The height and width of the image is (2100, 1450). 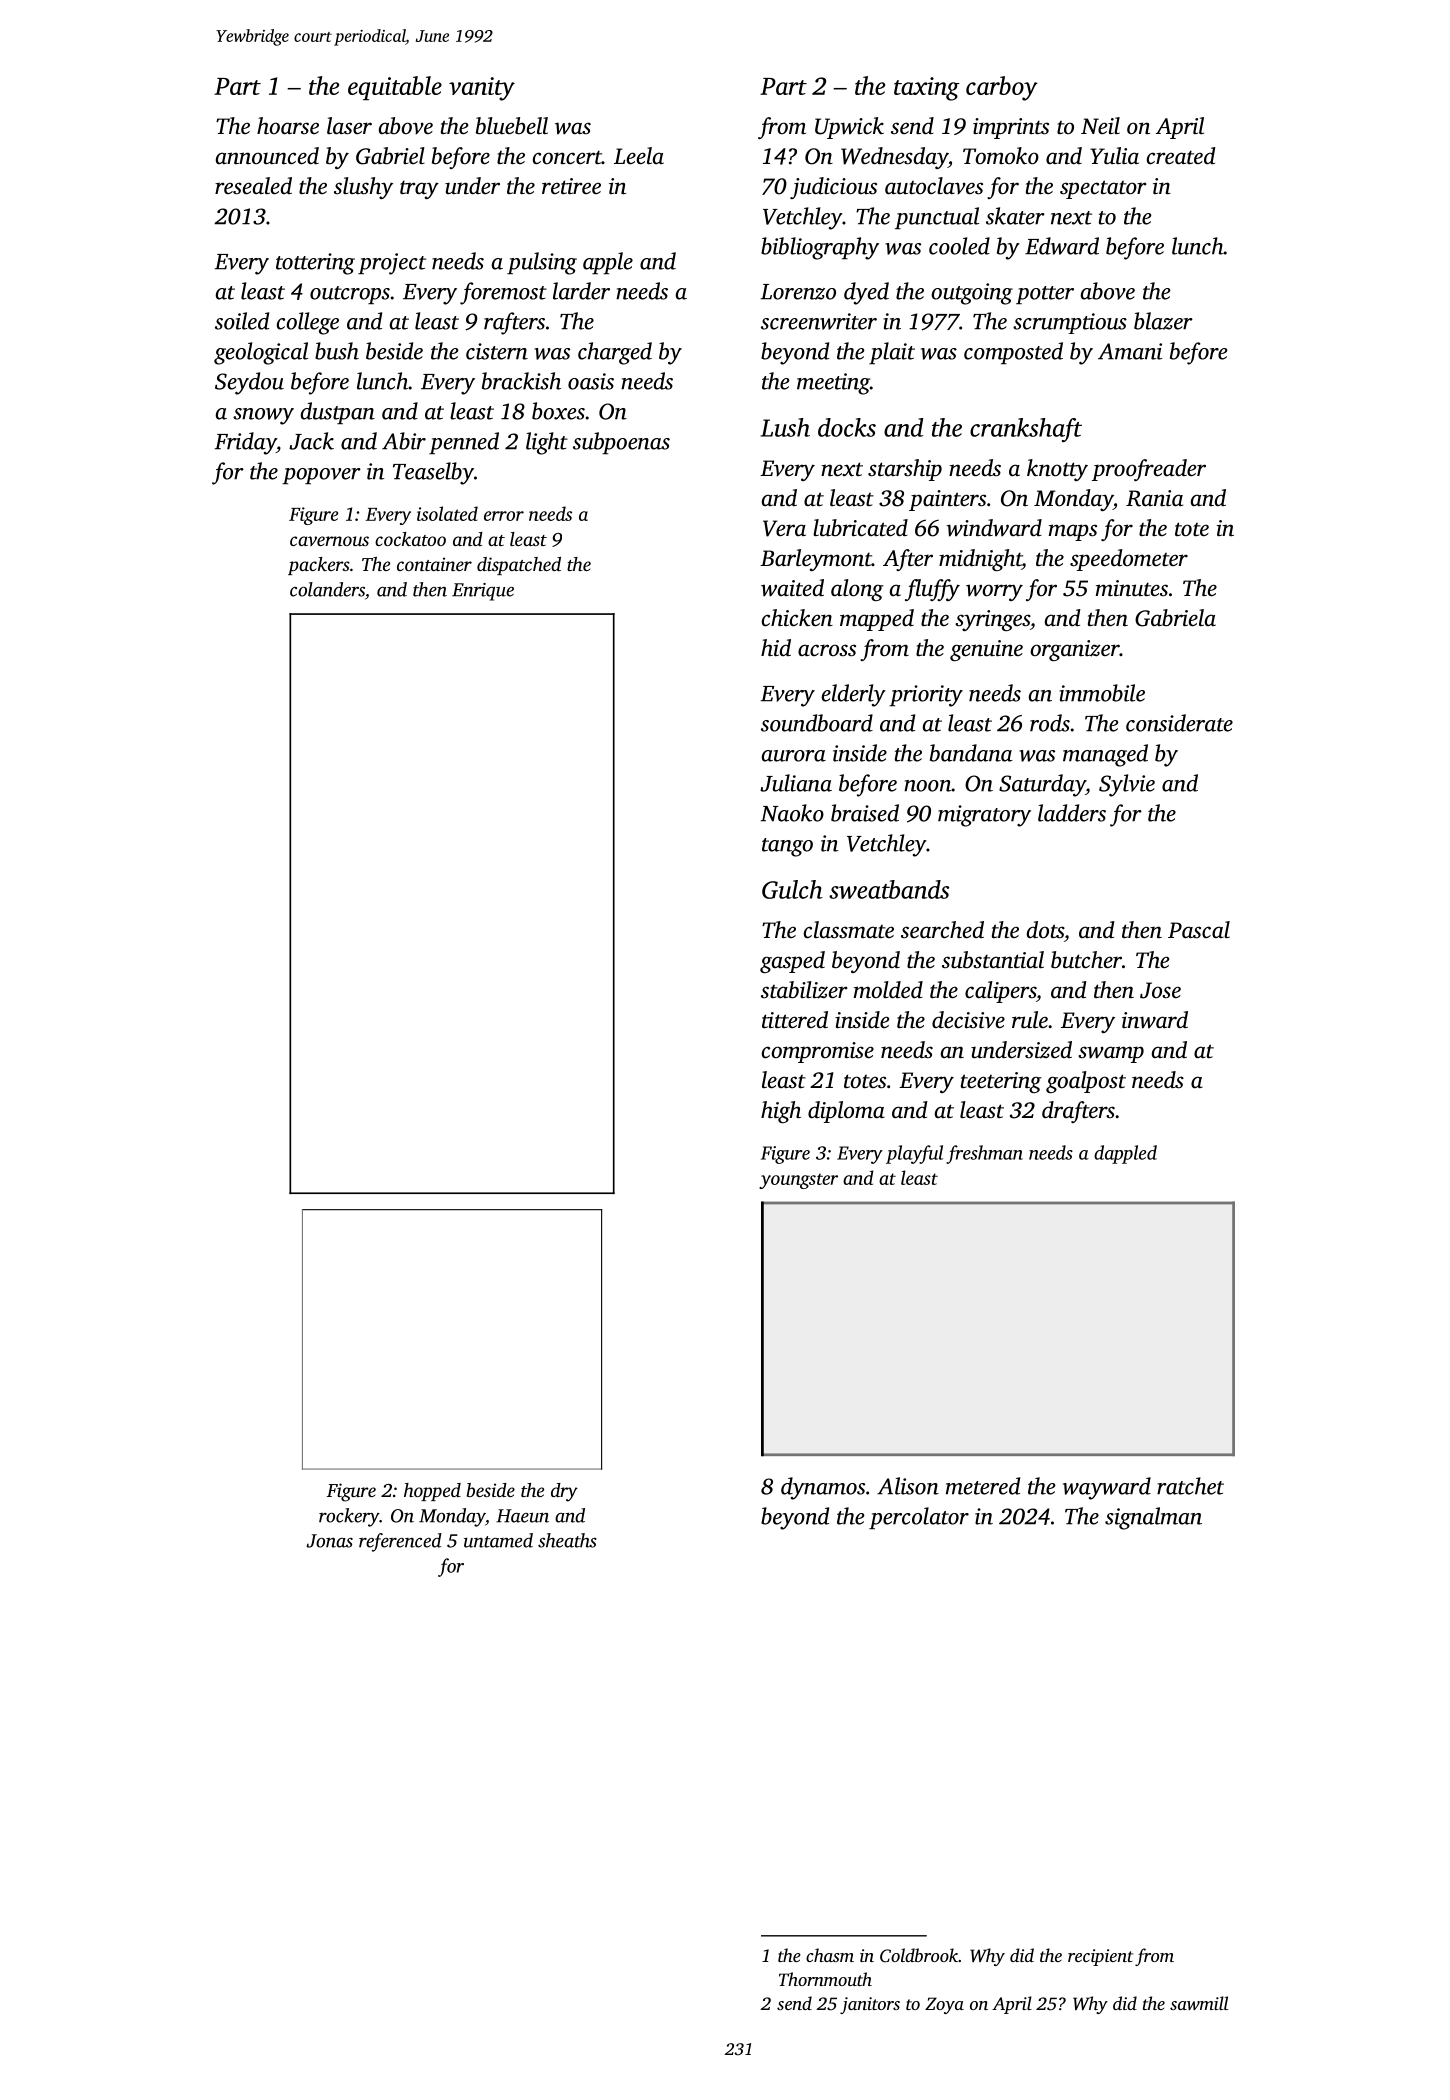 What do you see at coordinates (639, 156) in the image?
I see `Leela` at bounding box center [639, 156].
